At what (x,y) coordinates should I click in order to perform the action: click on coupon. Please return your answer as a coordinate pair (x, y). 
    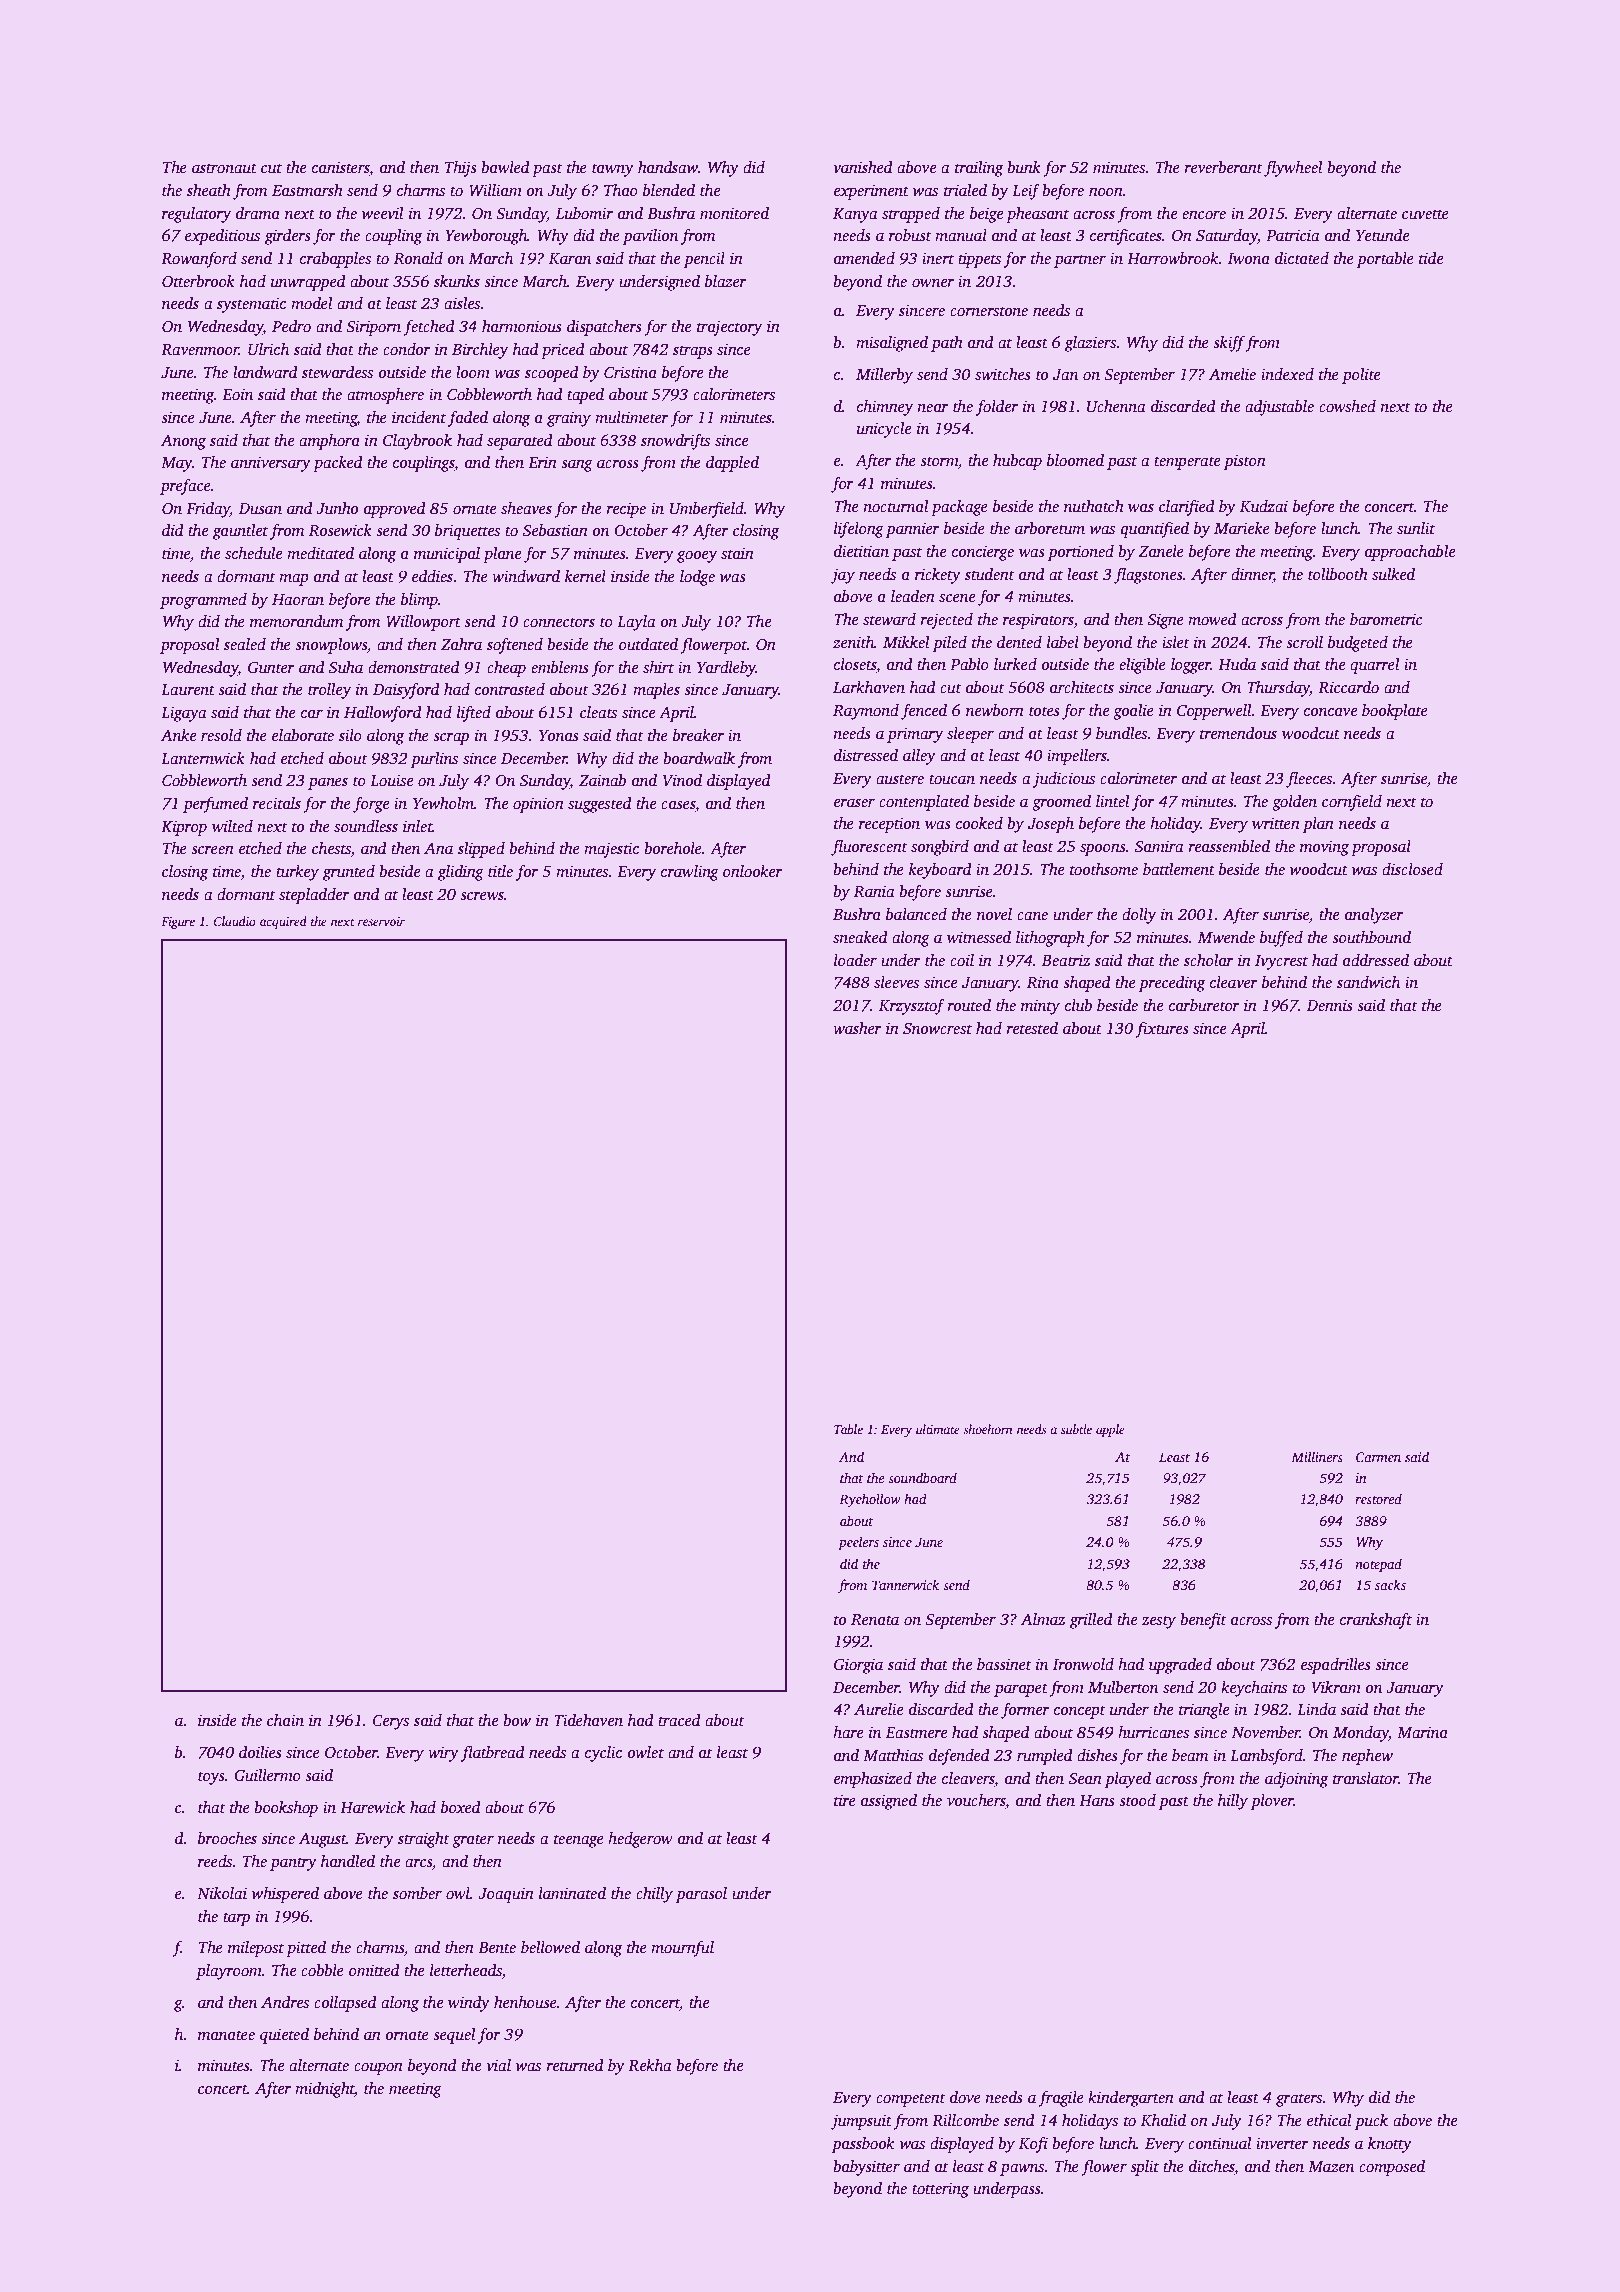
    Looking at the image, I should click on (378, 2069).
